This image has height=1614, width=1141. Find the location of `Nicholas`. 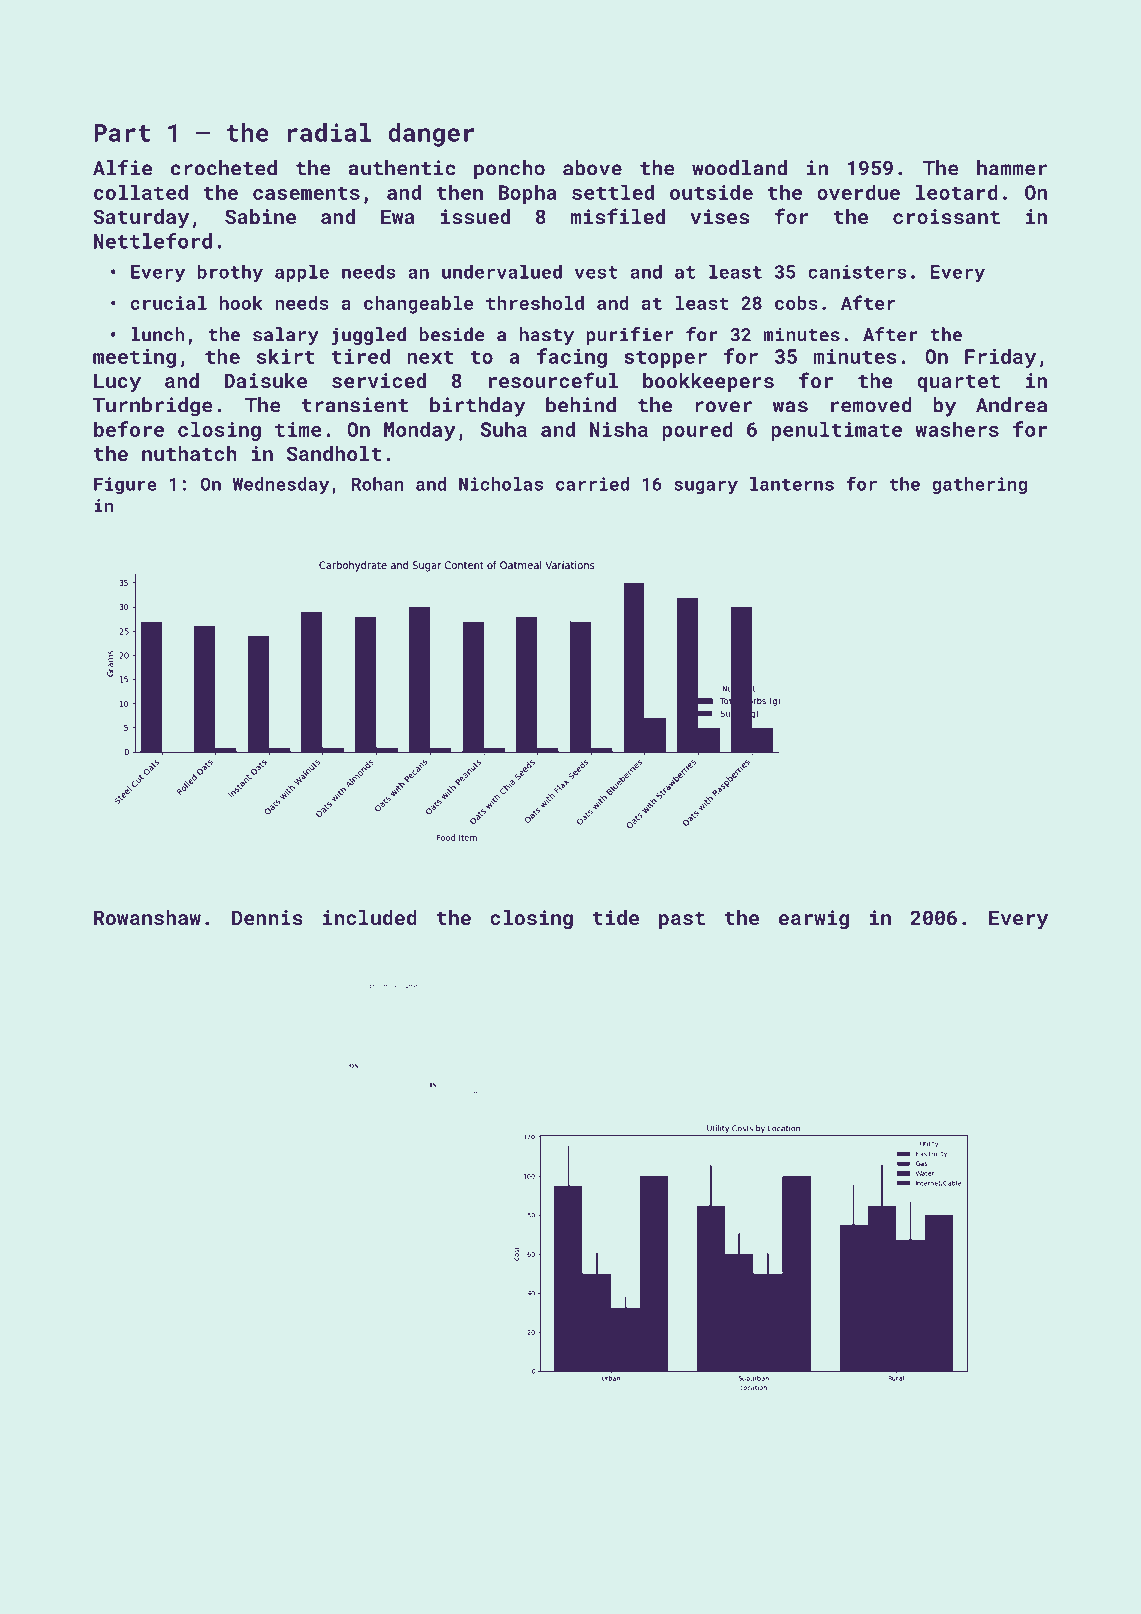

Nicholas is located at coordinates (501, 484).
